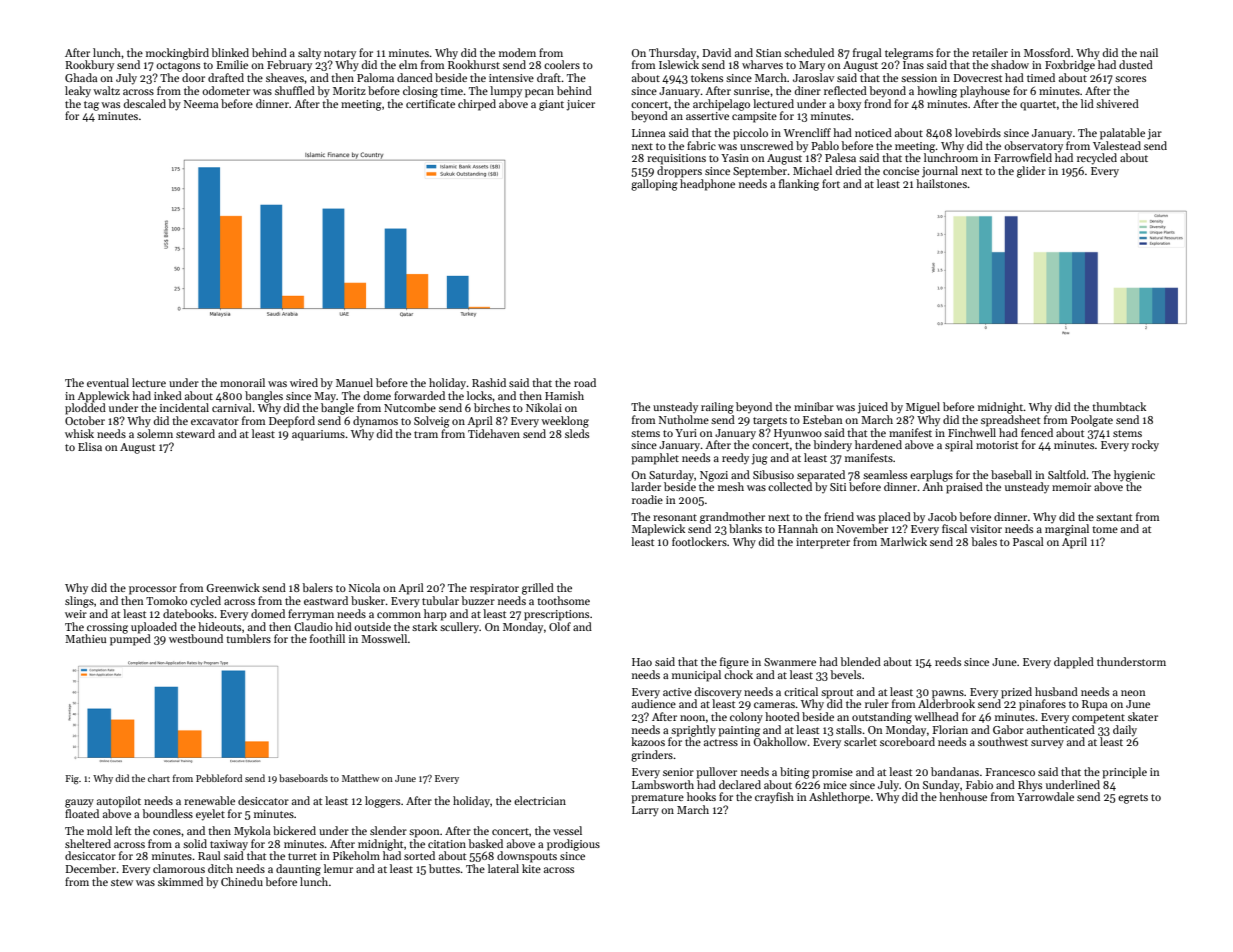 This screenshot has width=1233, height=952. What do you see at coordinates (309, 53) in the screenshot?
I see `salty` at bounding box center [309, 53].
